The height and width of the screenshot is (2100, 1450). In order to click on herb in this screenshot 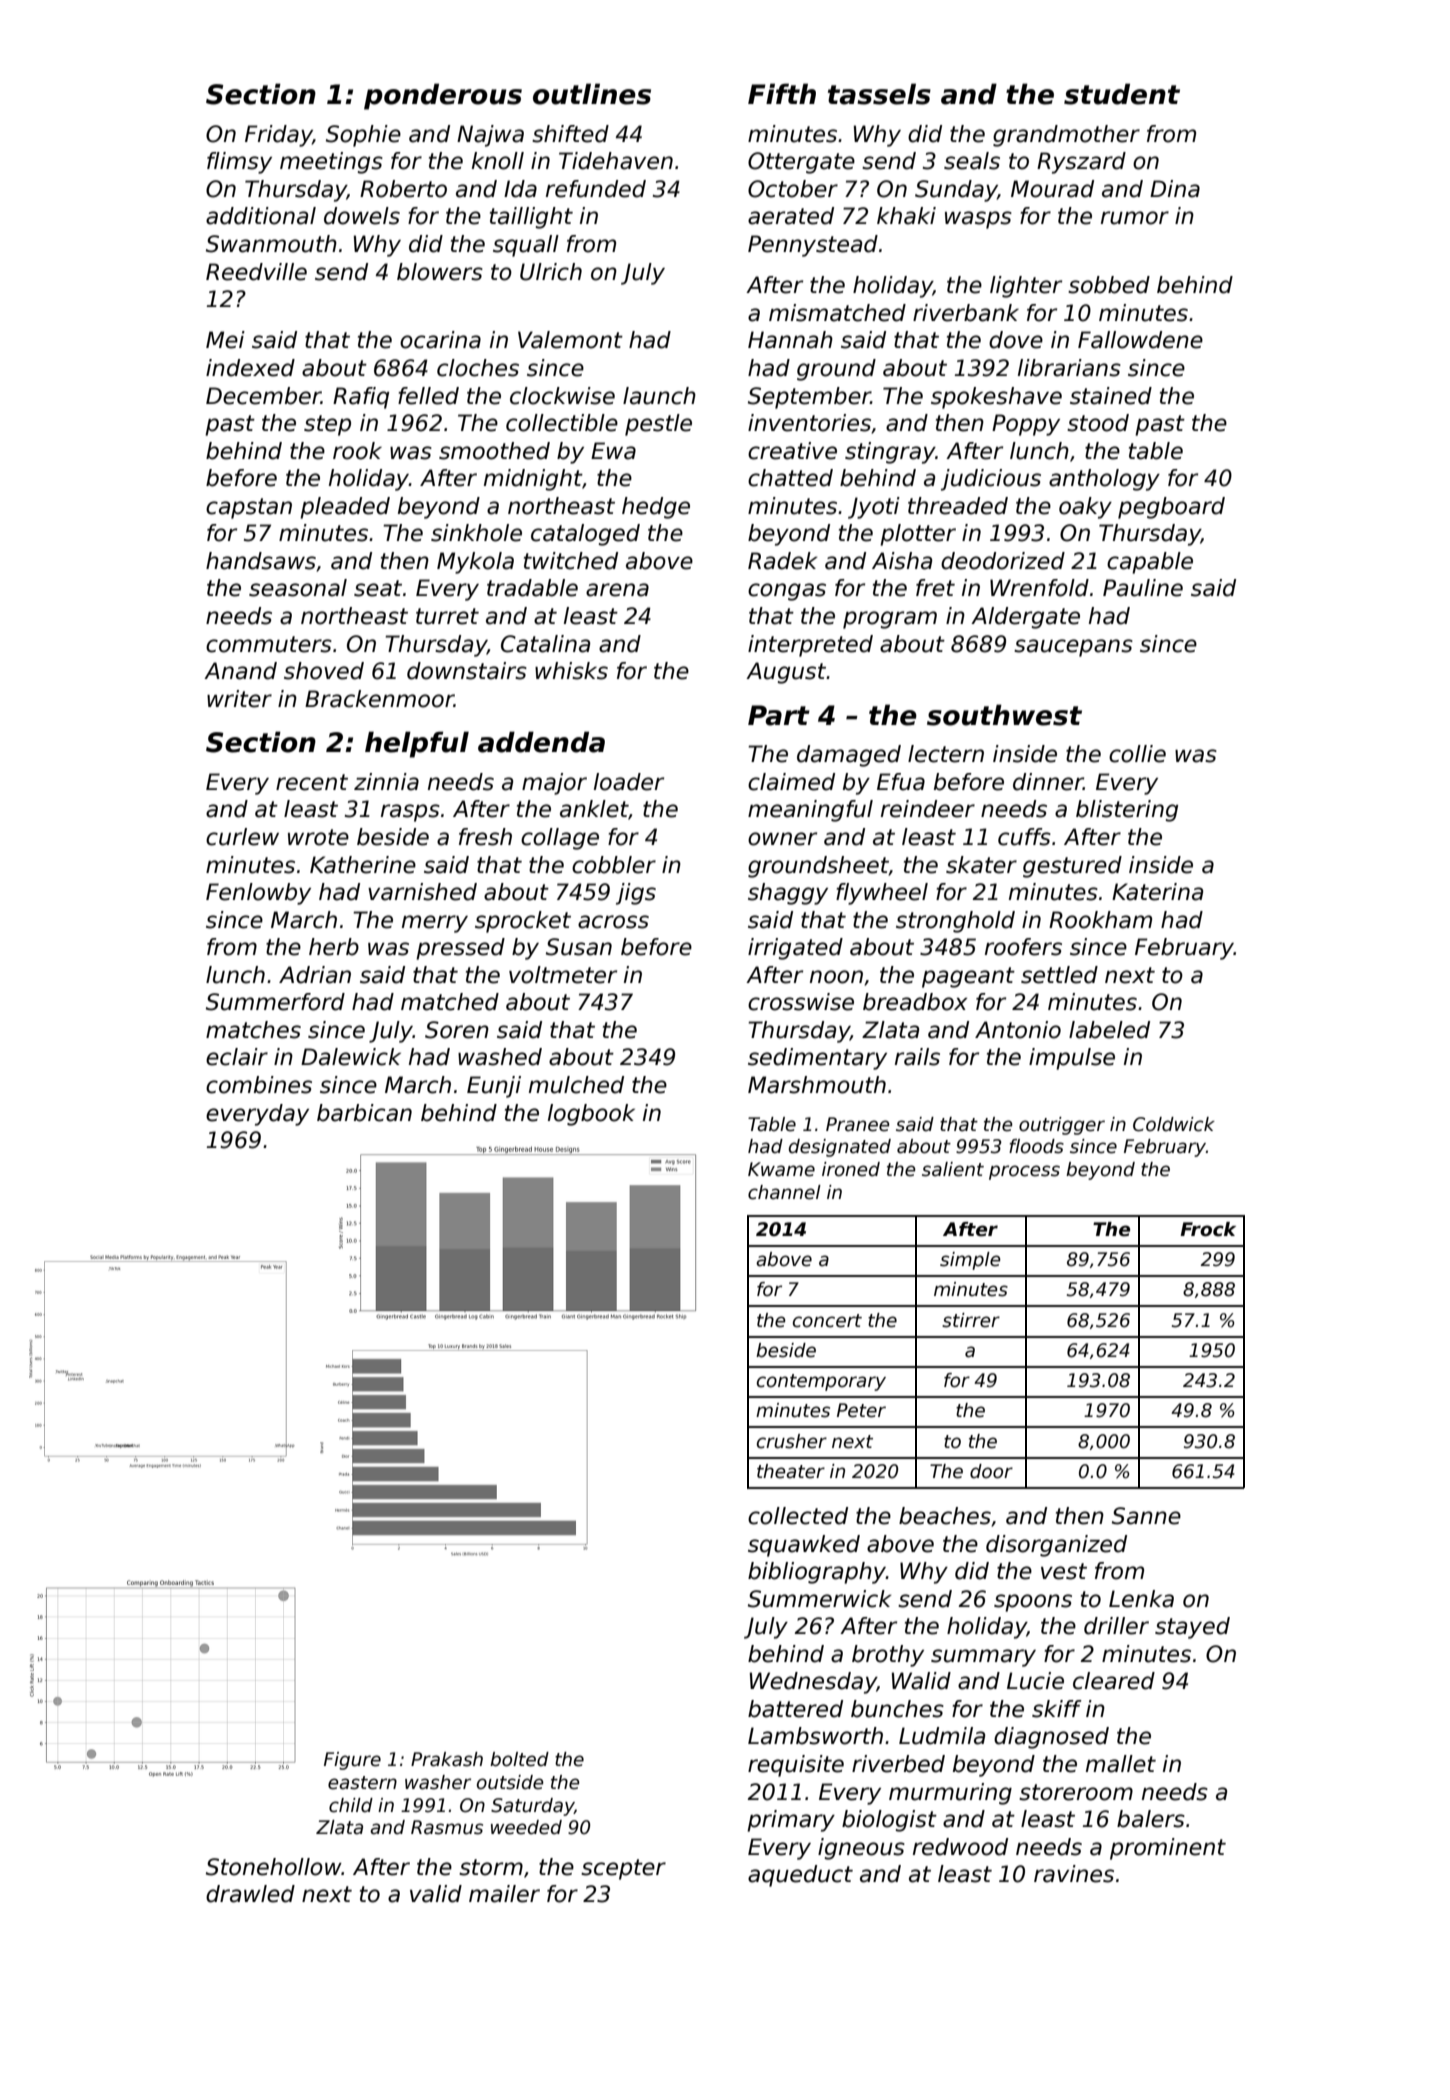, I will do `click(334, 947)`.
